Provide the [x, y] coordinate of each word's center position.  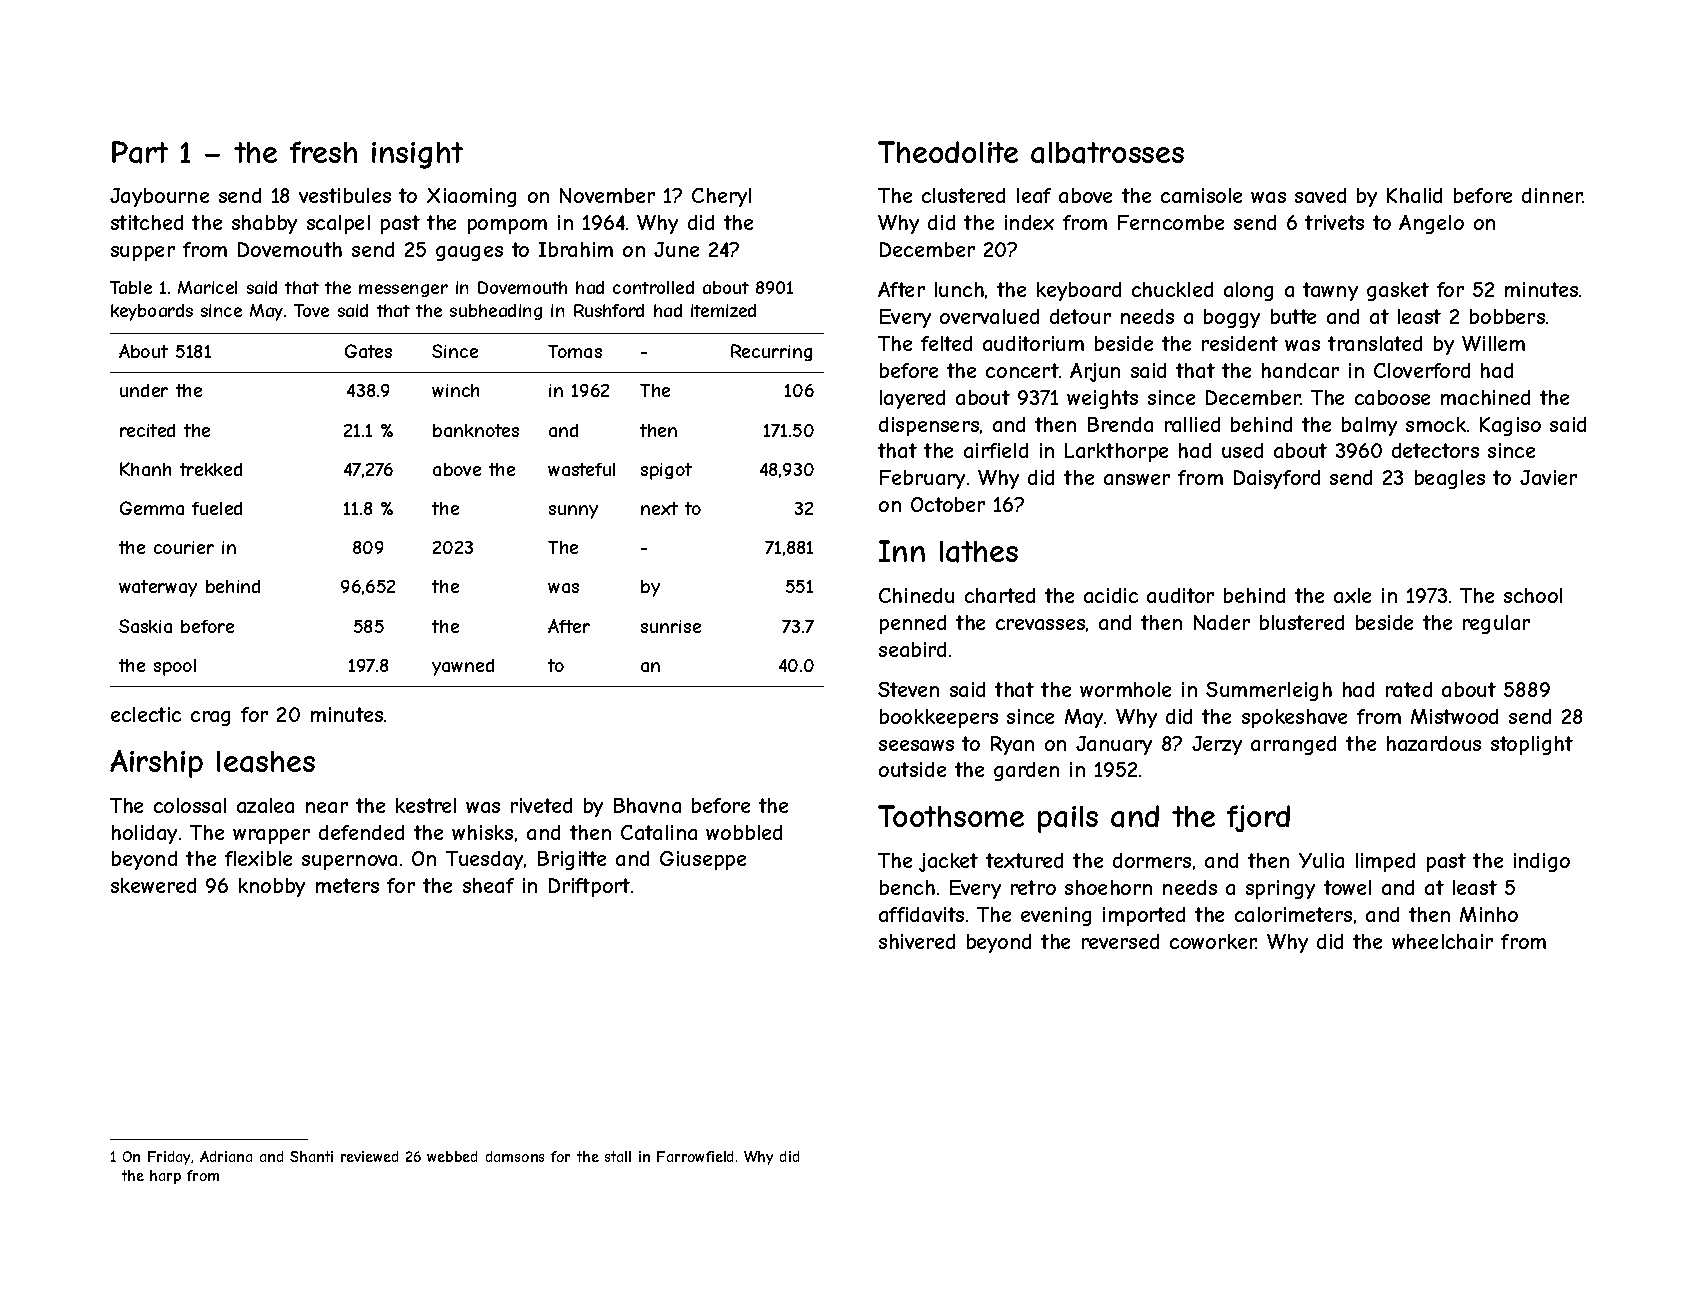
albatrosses [1107, 153]
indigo [1542, 862]
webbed [452, 1156]
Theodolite [948, 152]
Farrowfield [695, 1156]
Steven [908, 689]
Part [140, 152]
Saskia [145, 626]
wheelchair [1442, 941]
